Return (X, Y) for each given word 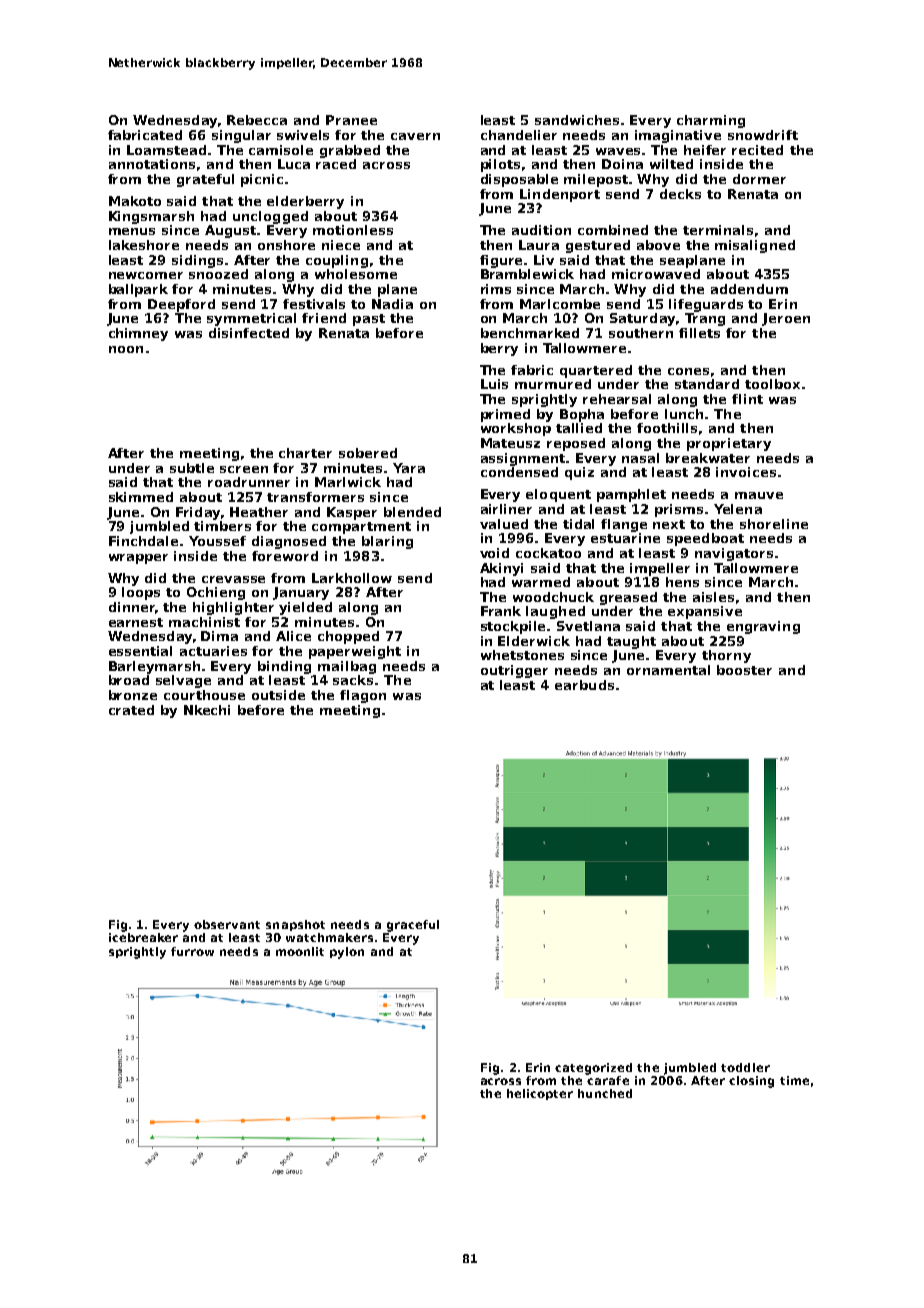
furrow (192, 951)
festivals (314, 304)
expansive (705, 612)
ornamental (668, 670)
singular (241, 136)
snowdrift (763, 135)
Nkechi (207, 710)
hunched (605, 1093)
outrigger (514, 671)
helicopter (540, 1094)
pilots (500, 165)
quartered (596, 371)
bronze (133, 695)
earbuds (584, 685)
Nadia (392, 304)
